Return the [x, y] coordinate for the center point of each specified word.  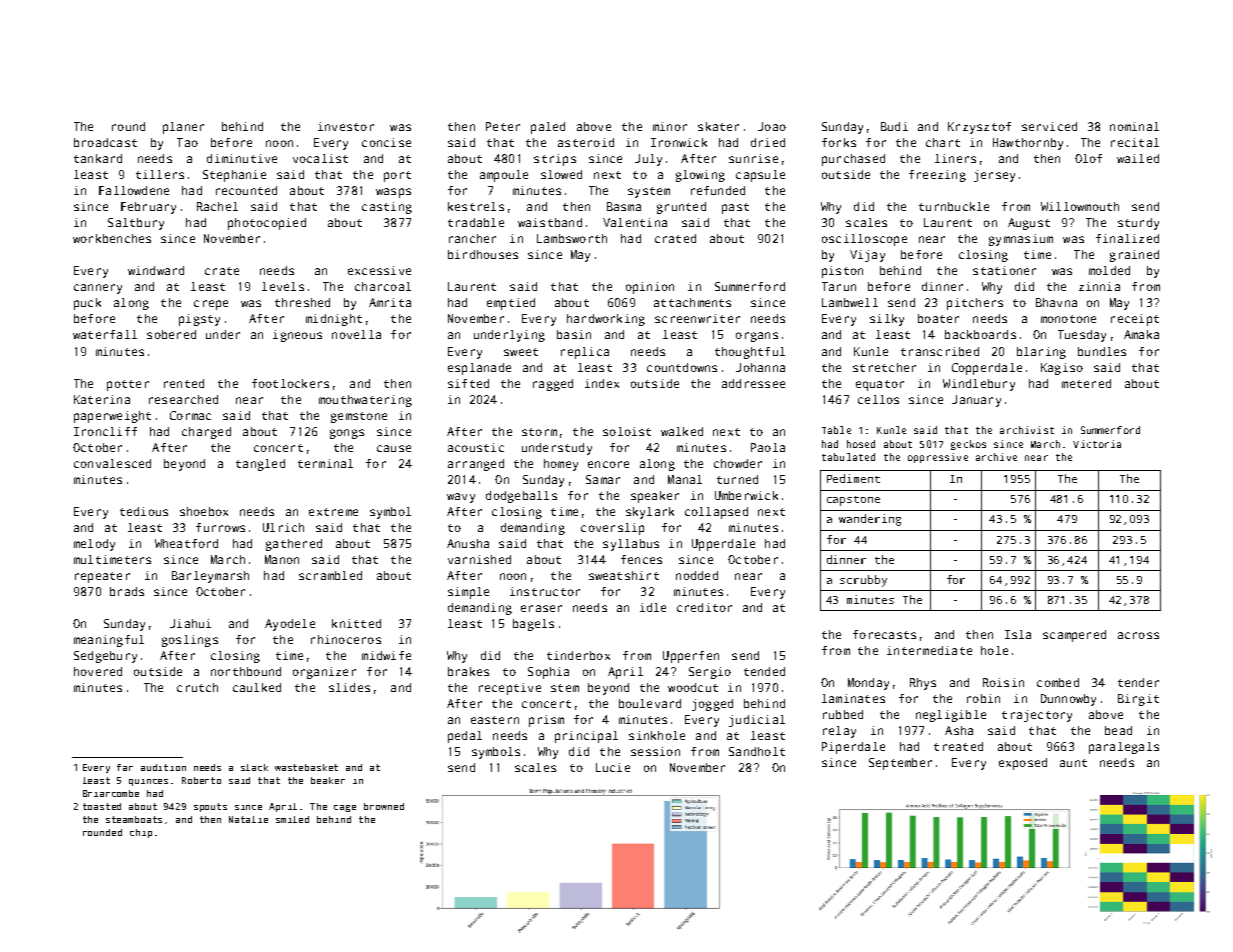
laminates [853, 698]
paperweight [112, 417]
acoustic [476, 447]
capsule [760, 176]
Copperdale [987, 369]
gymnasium [1021, 240]
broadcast [105, 142]
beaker [328, 780]
